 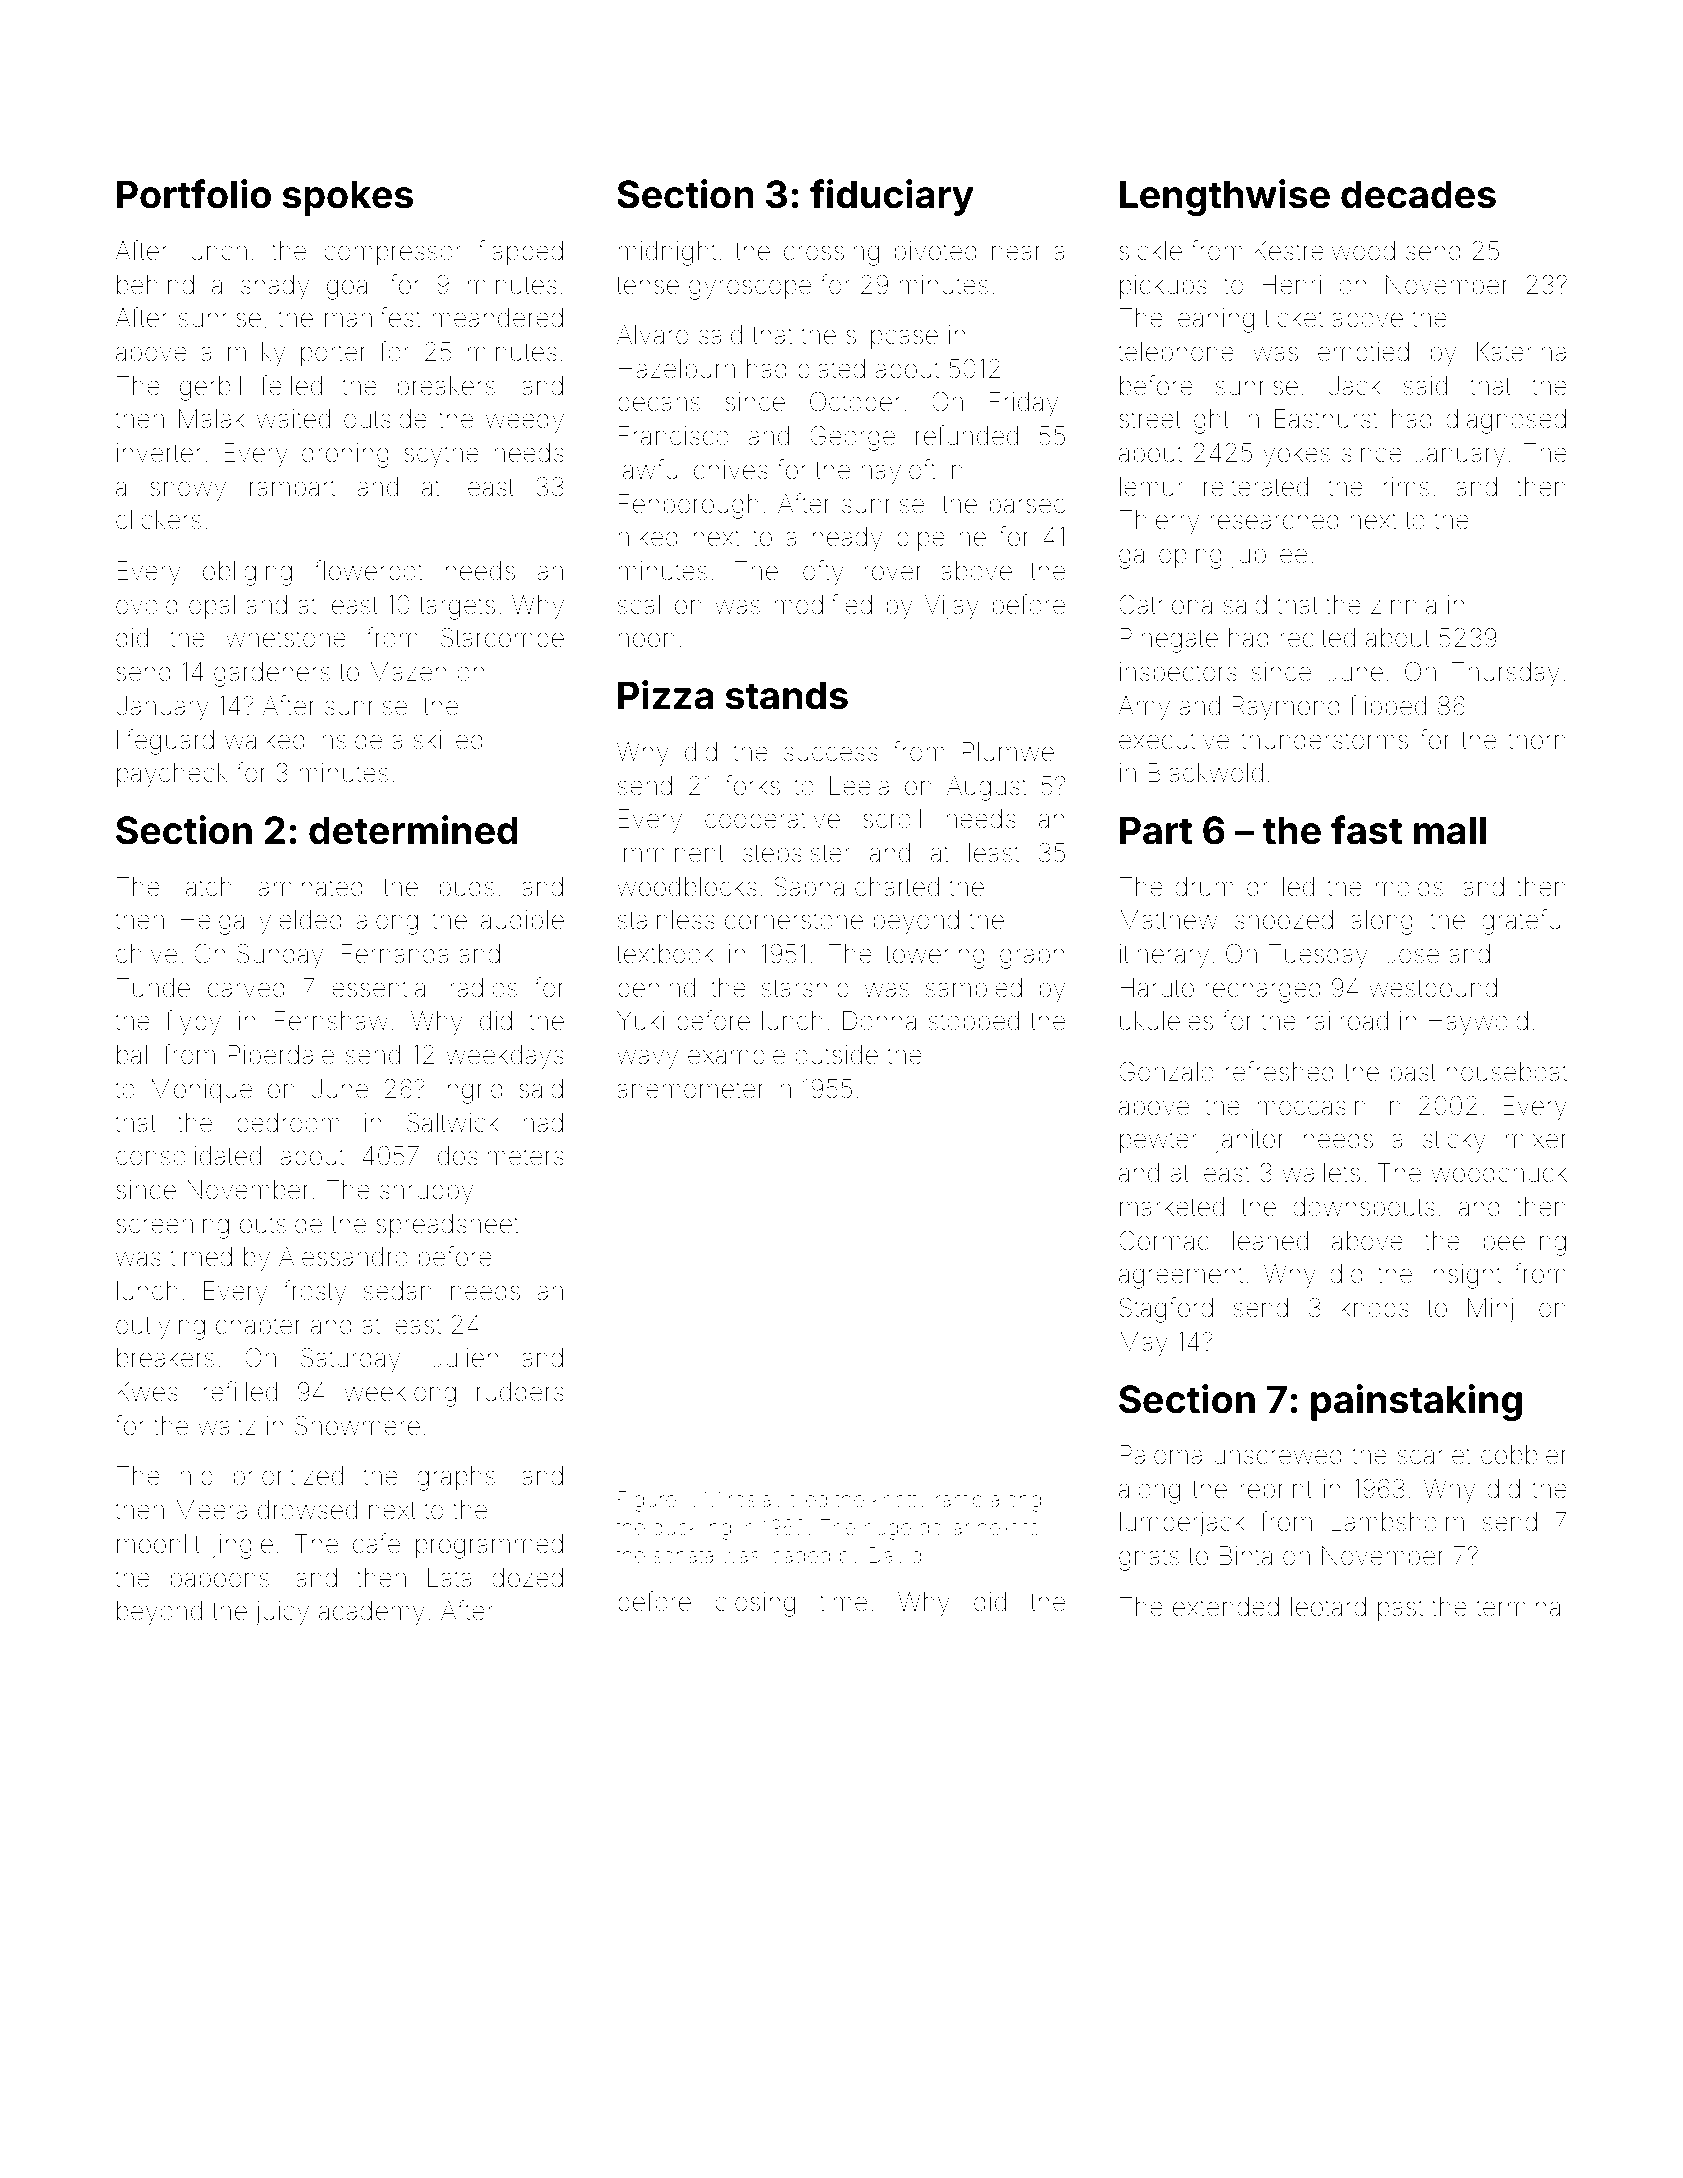 What do you see at coordinates (1176, 354) in the screenshot?
I see `telephone` at bounding box center [1176, 354].
